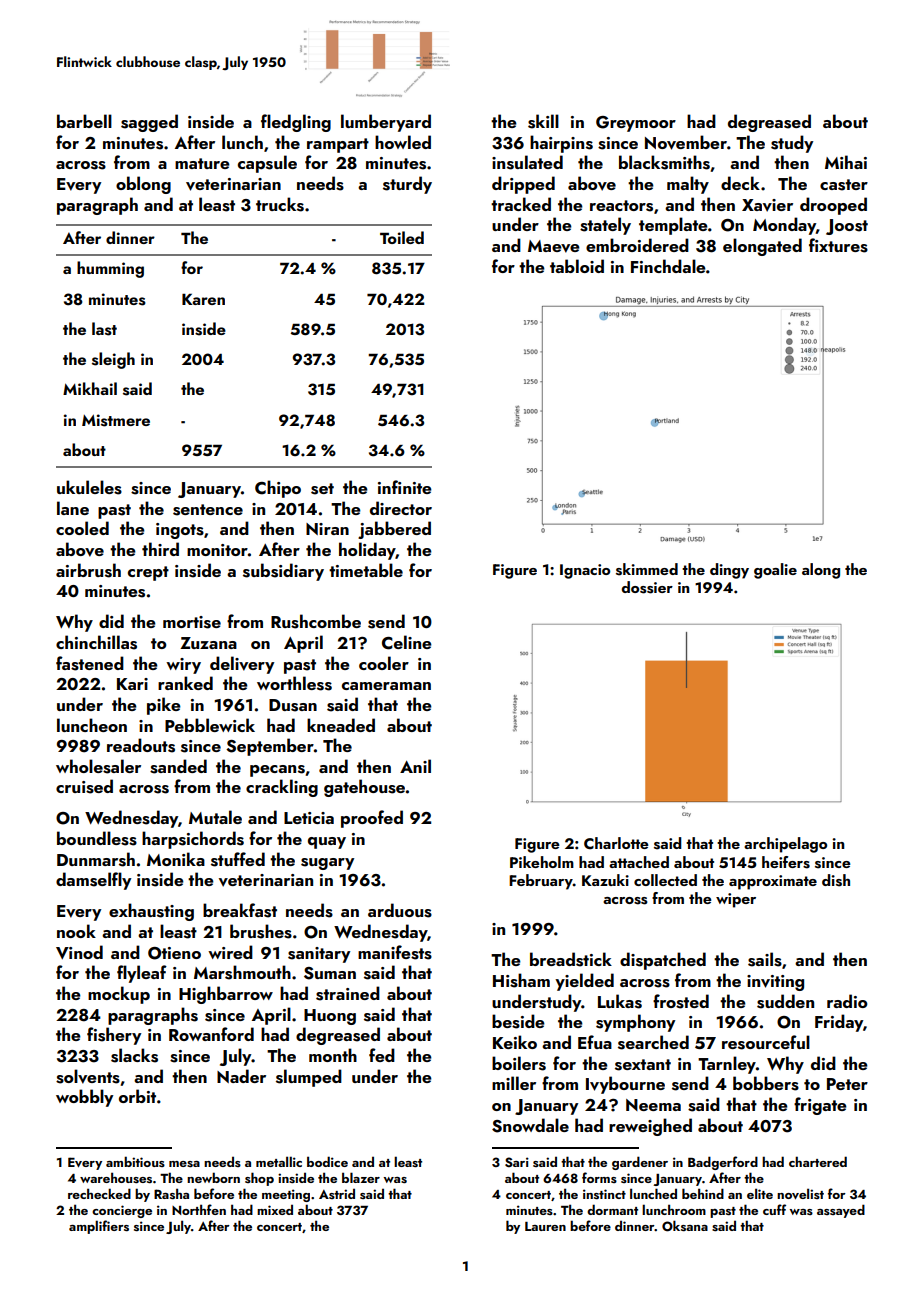 The width and height of the screenshot is (924, 1311). What do you see at coordinates (841, 1211) in the screenshot?
I see `assayed` at bounding box center [841, 1211].
